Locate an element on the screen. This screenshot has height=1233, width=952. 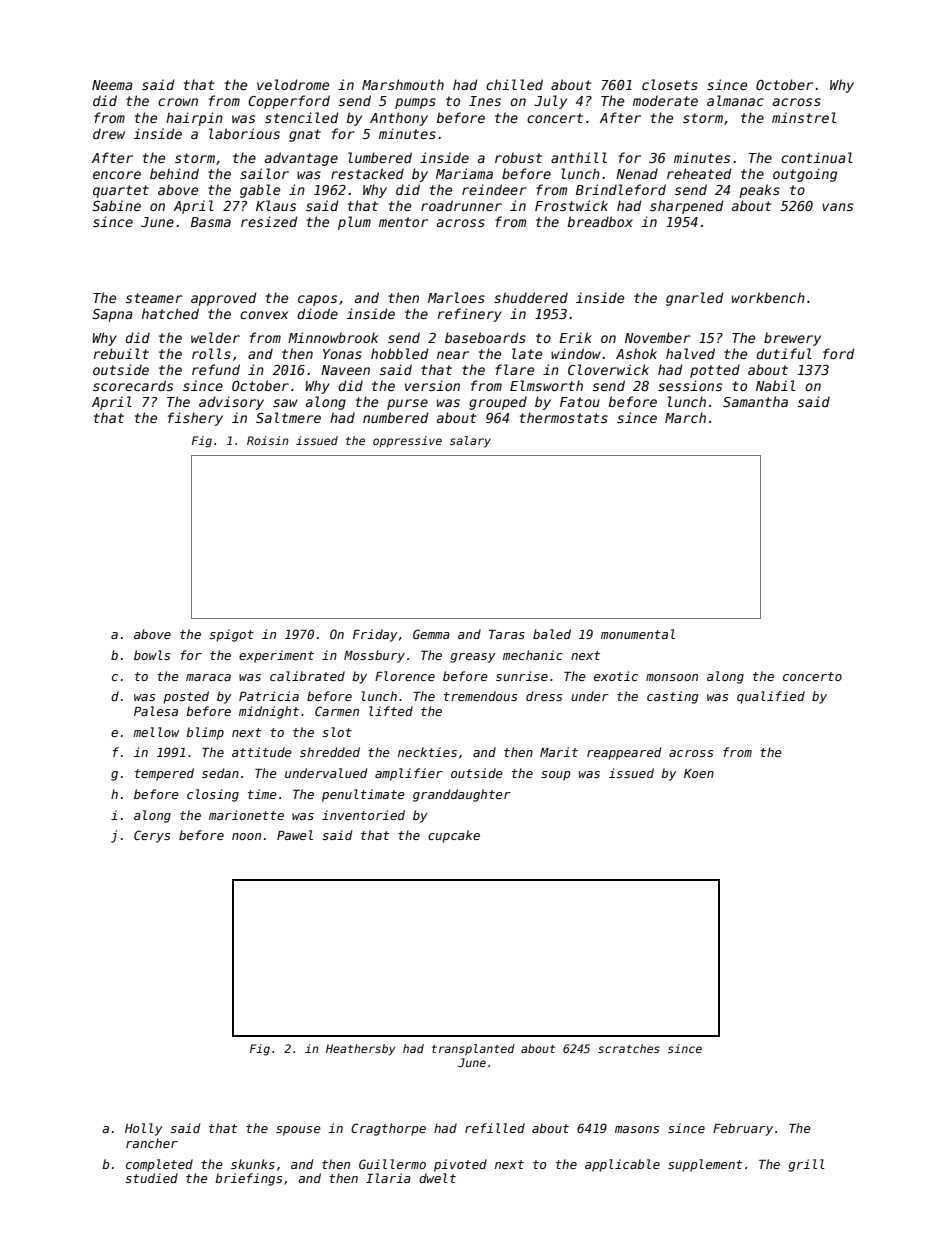
Frostwick is located at coordinates (571, 205).
